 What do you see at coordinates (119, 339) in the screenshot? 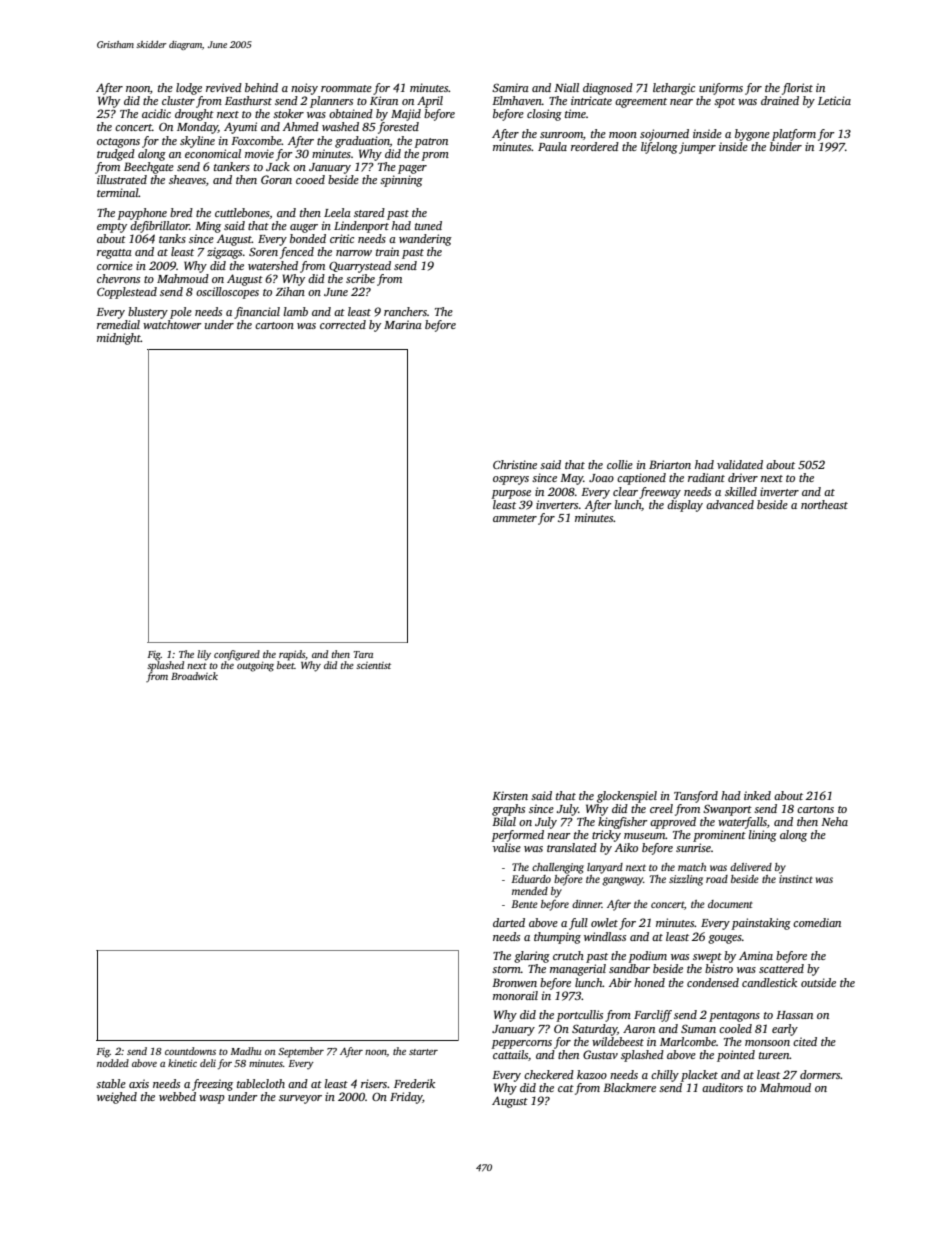
I see `midnight` at bounding box center [119, 339].
